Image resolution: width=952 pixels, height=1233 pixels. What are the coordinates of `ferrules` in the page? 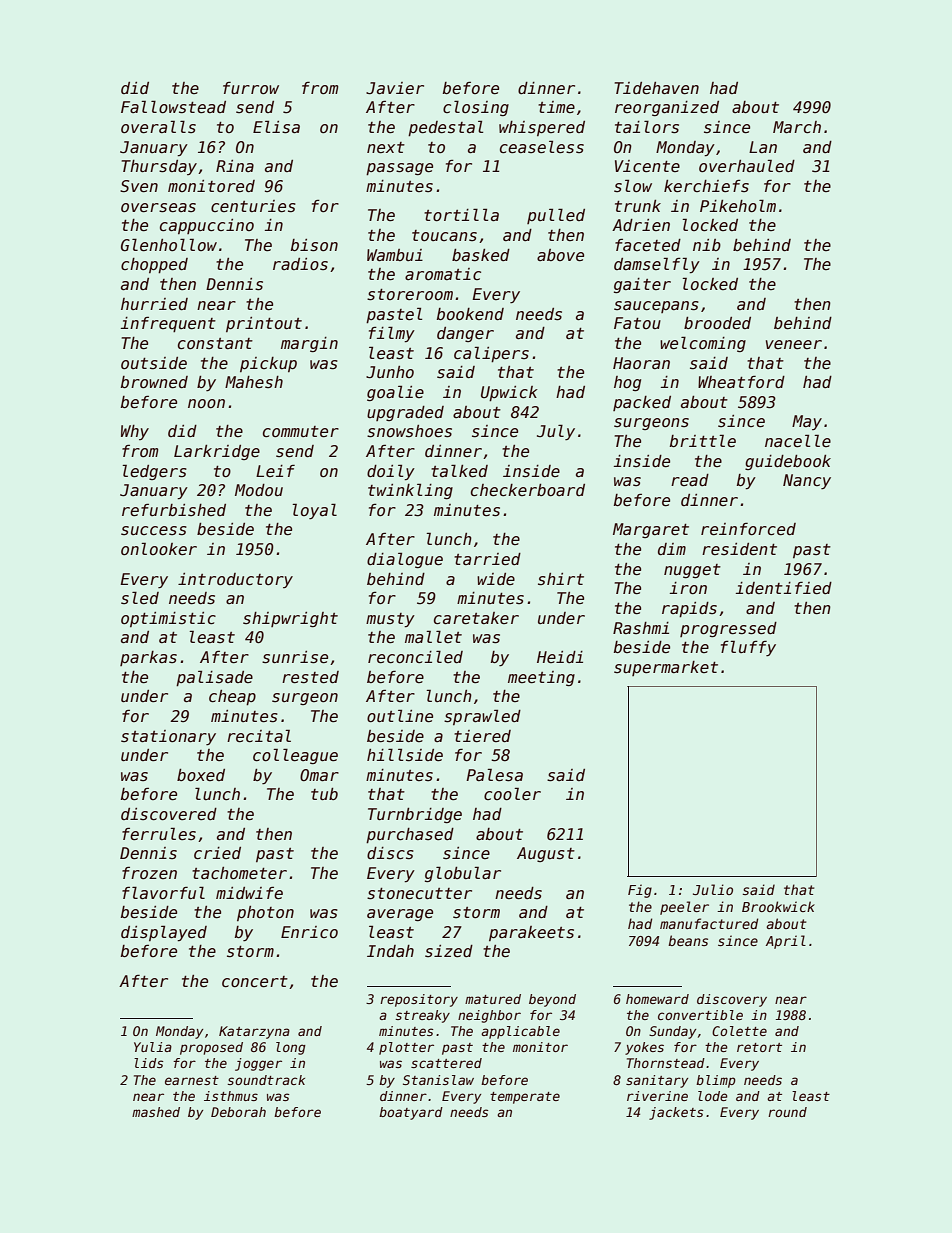 It's located at (159, 833).
